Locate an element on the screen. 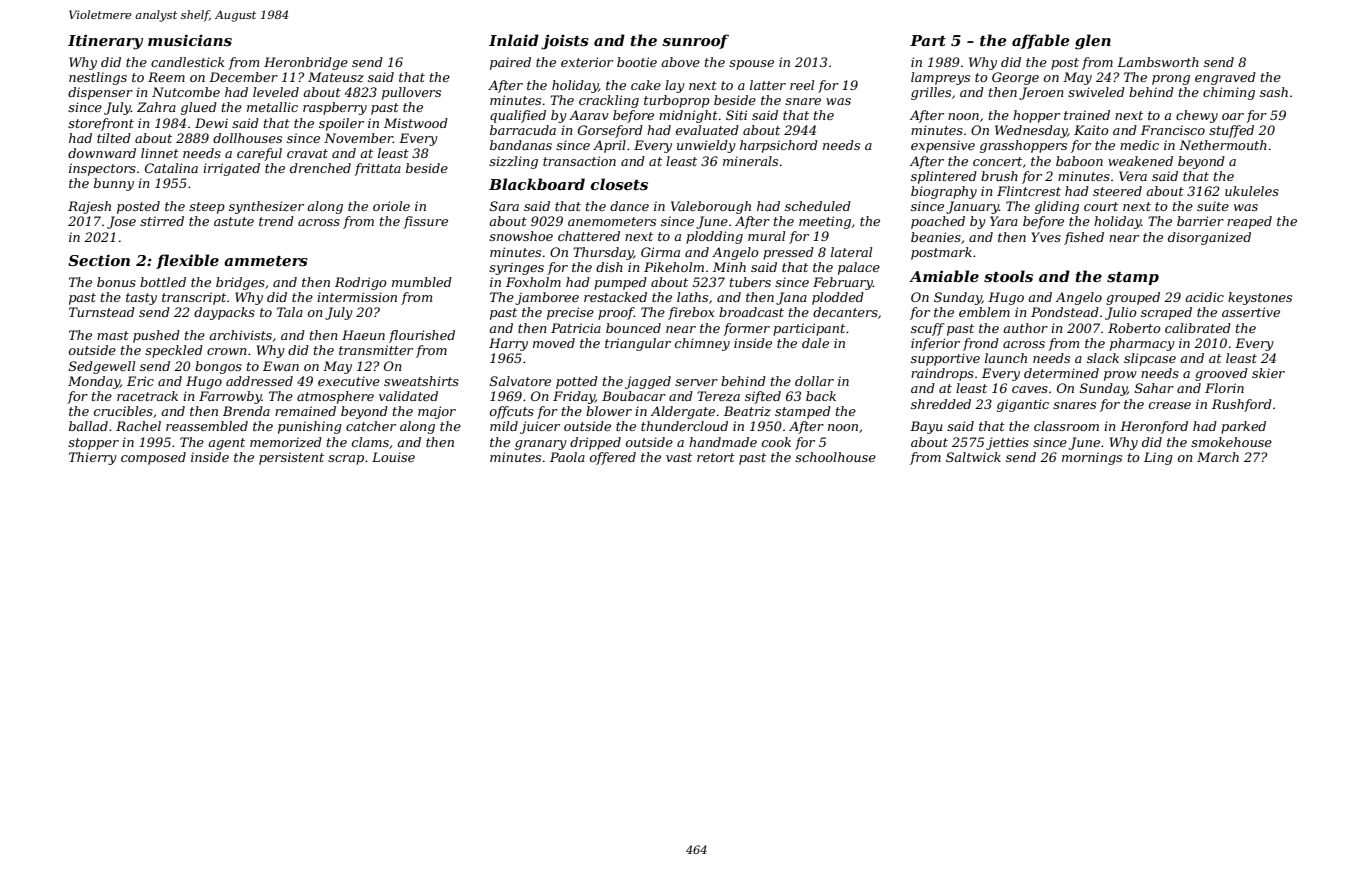 Image resolution: width=1372 pixels, height=887 pixels. glen is located at coordinates (1093, 42).
